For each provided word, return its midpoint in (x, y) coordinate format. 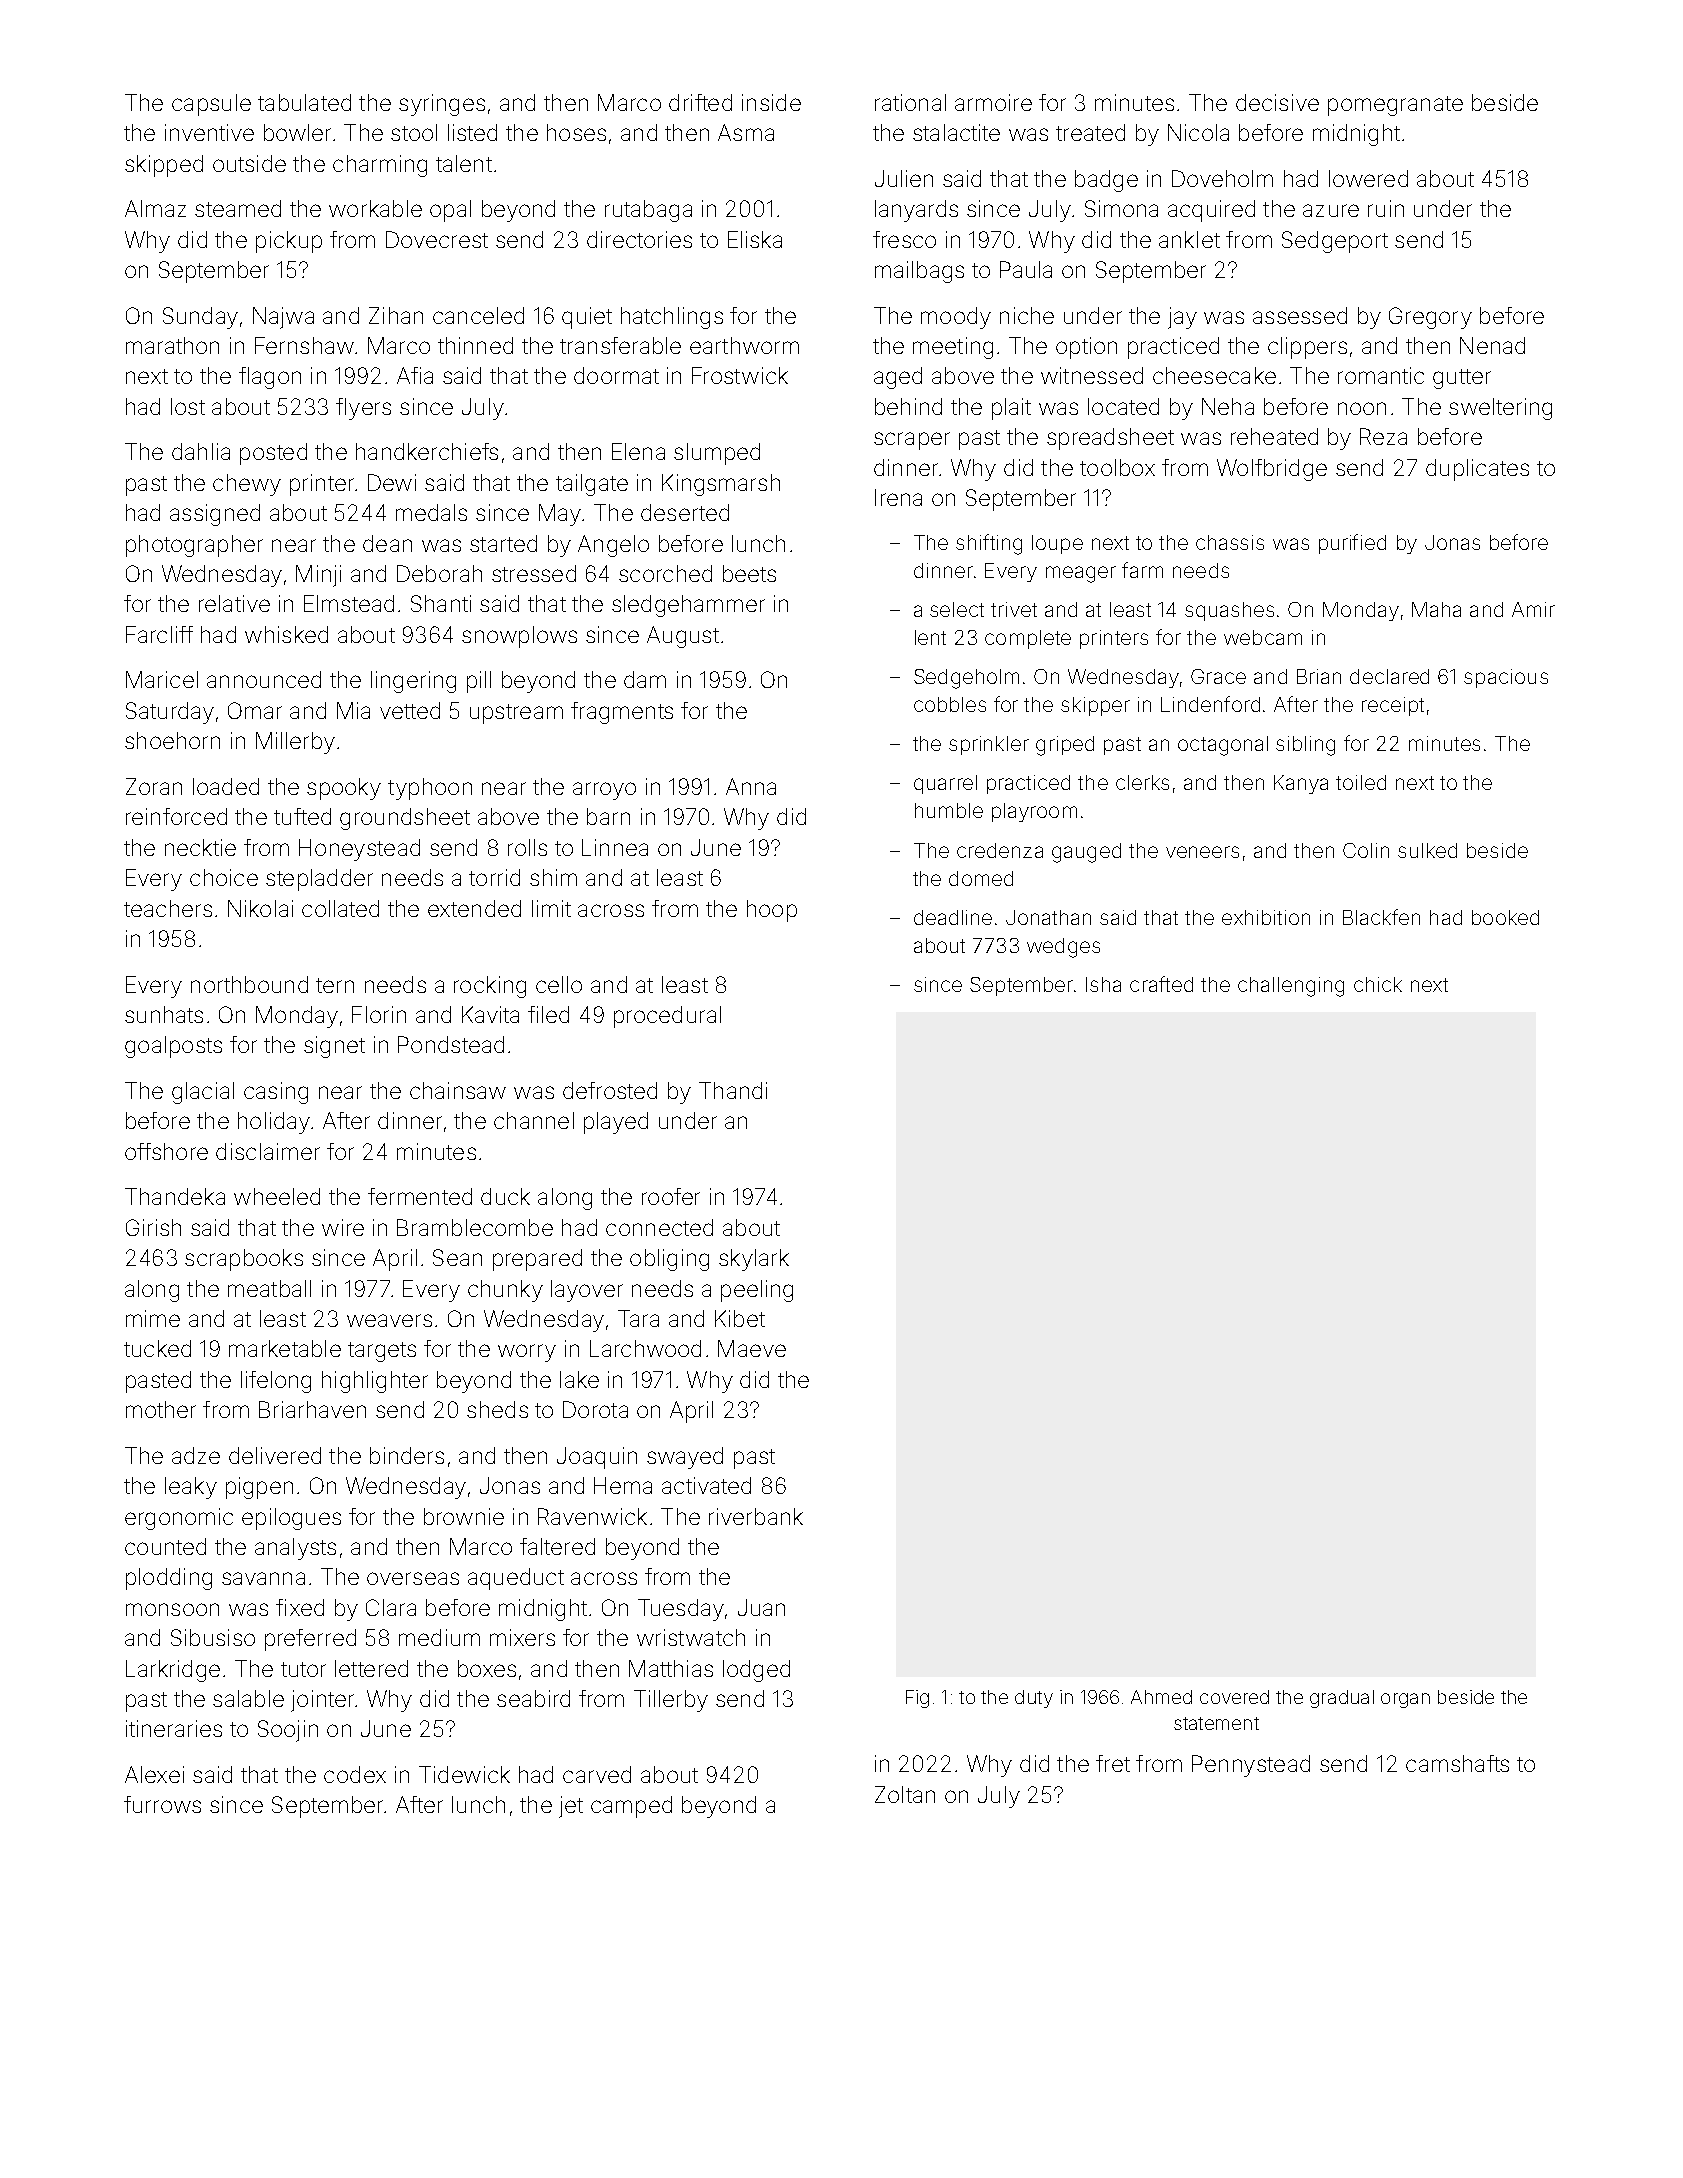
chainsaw (458, 1090)
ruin (1386, 208)
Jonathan (1048, 917)
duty (1034, 1699)
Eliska (755, 239)
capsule (211, 105)
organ (1405, 1700)
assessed (1300, 315)
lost (188, 406)
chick (1378, 984)
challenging (1291, 987)
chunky (505, 1291)
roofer (671, 1196)
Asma (746, 132)
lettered (371, 1668)
